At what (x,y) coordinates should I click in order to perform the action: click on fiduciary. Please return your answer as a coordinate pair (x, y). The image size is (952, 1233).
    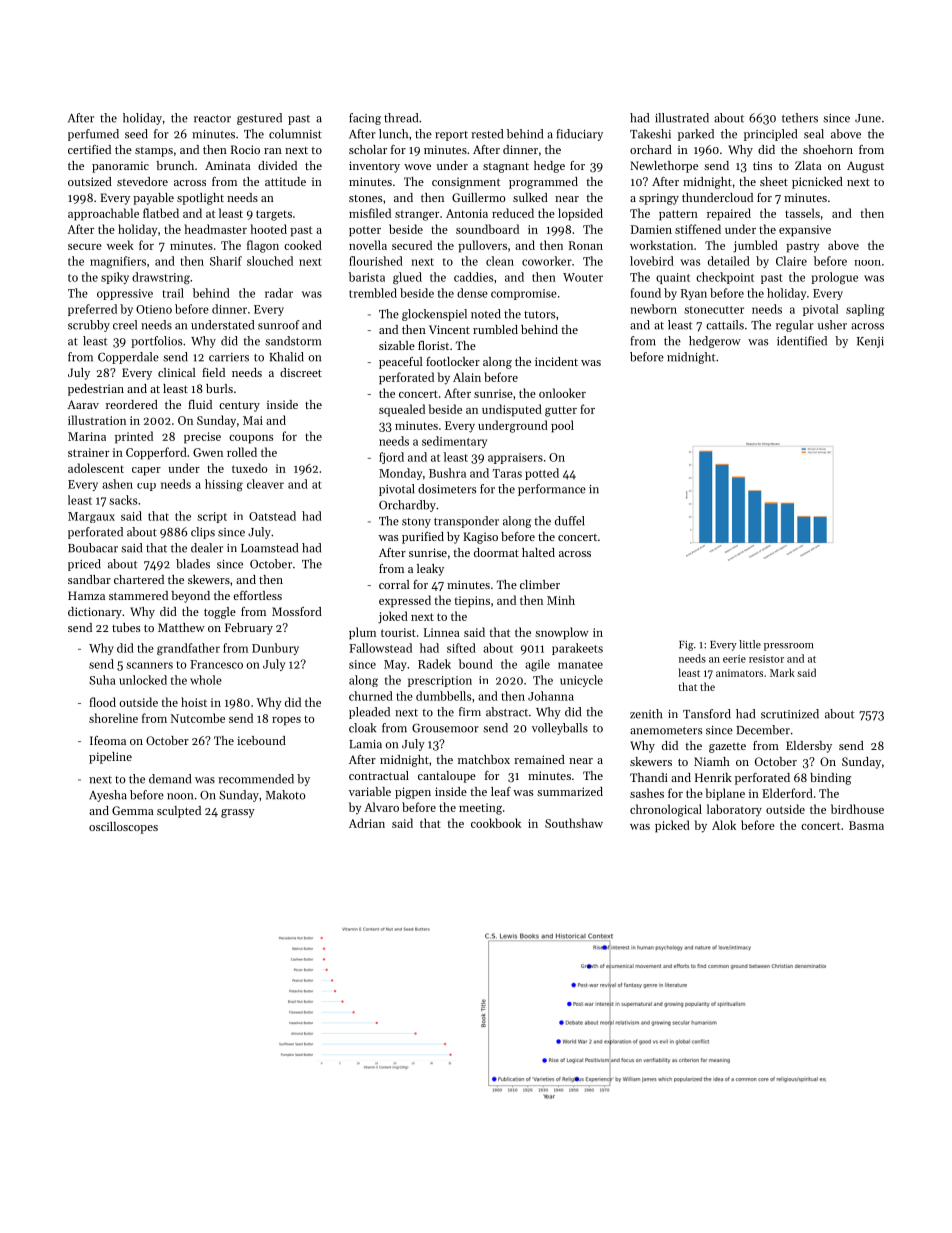
    Looking at the image, I should click on (579, 135).
